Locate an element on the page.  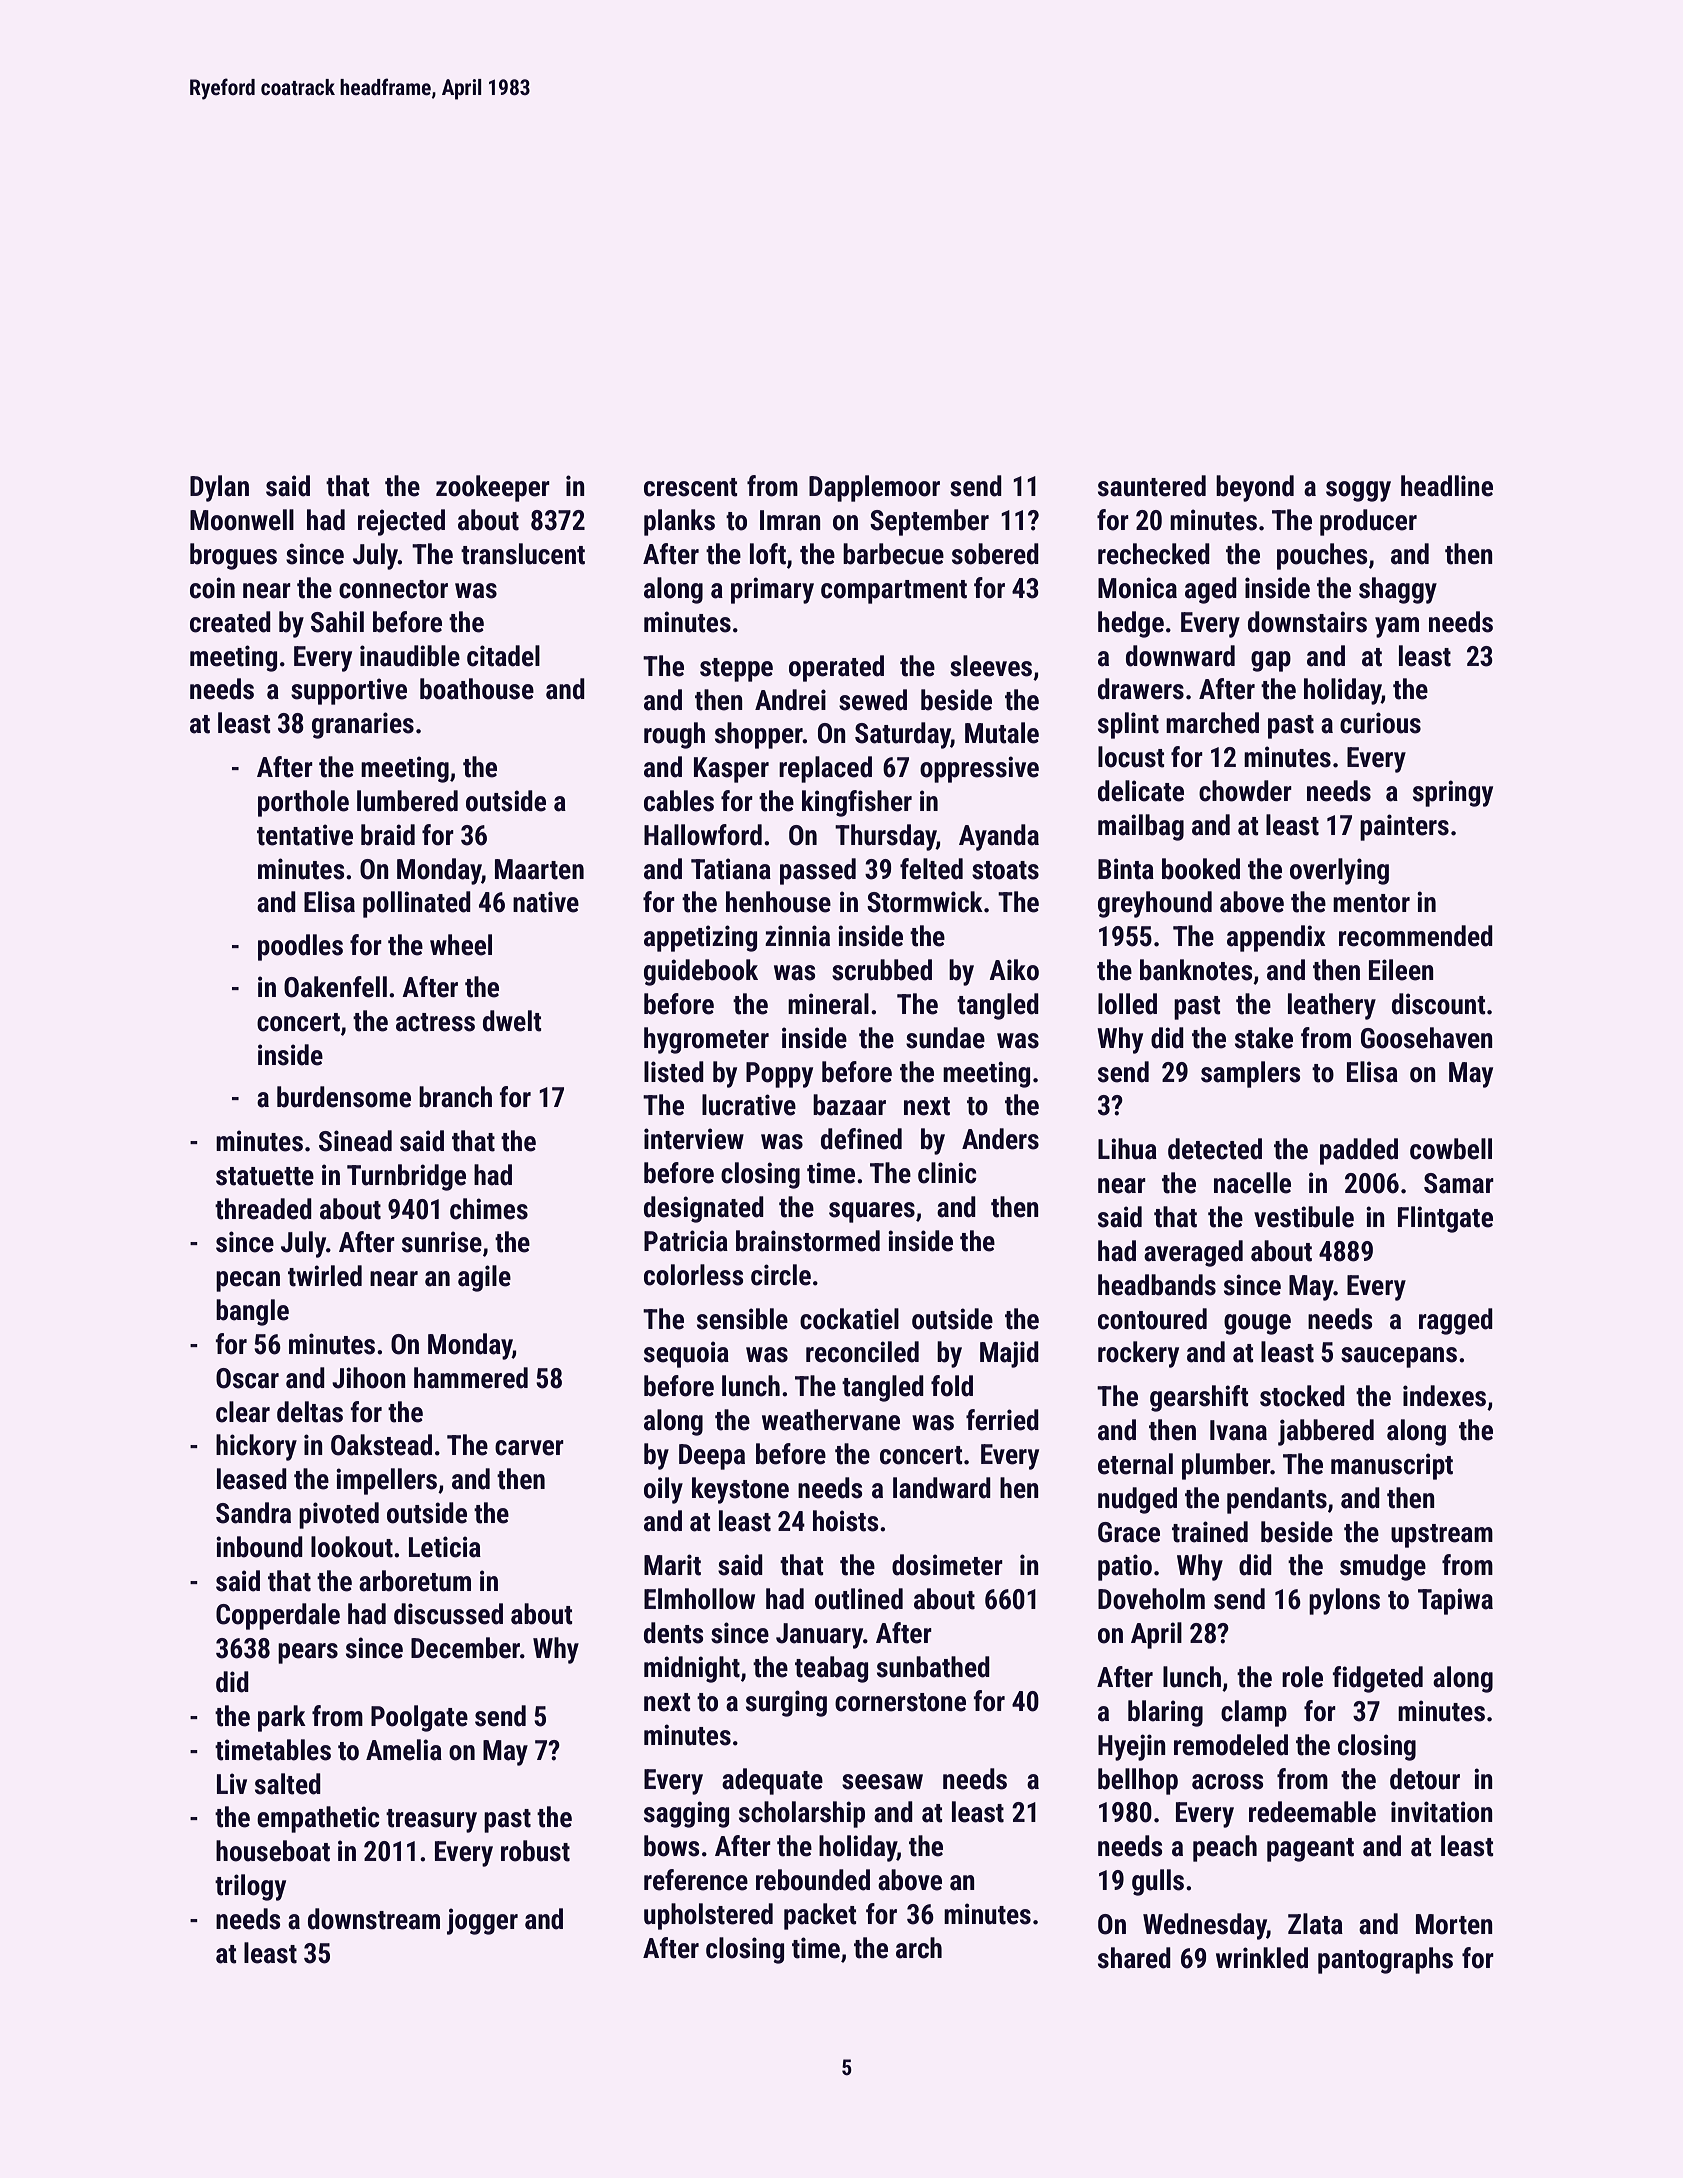
headline is located at coordinates (1447, 486).
